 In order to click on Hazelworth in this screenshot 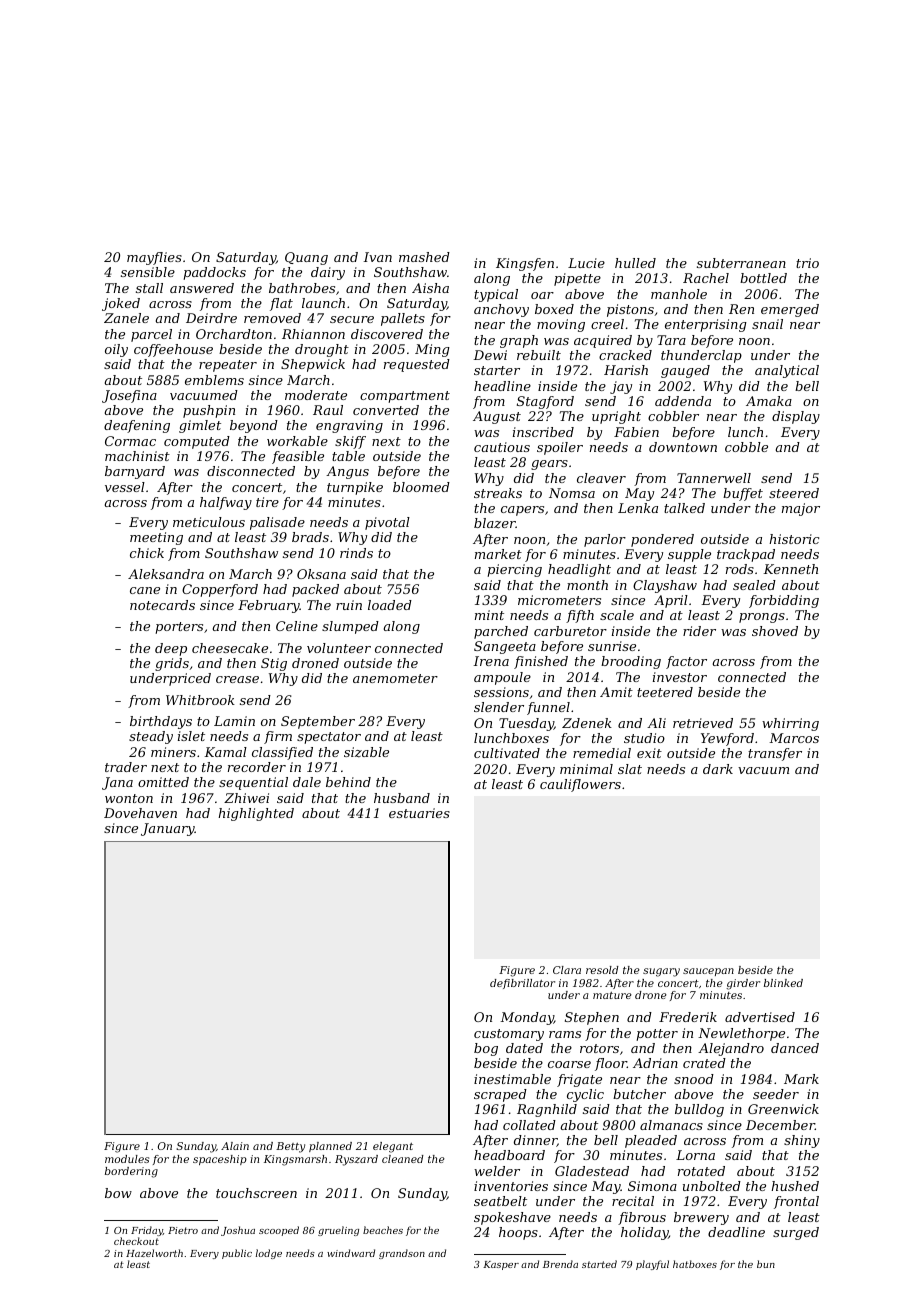, I will do `click(154, 1253)`.
